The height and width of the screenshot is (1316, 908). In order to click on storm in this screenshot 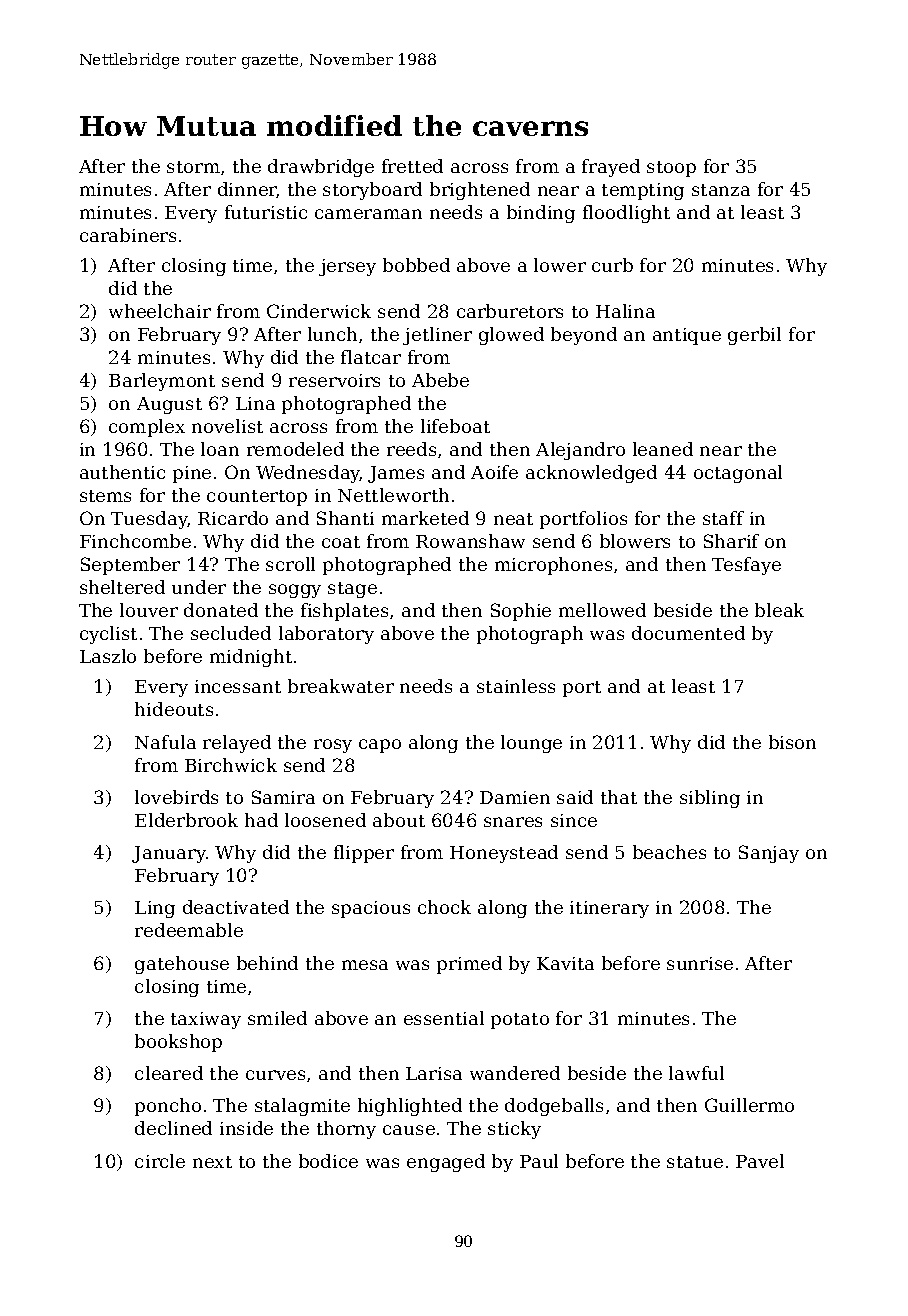, I will do `click(193, 167)`.
